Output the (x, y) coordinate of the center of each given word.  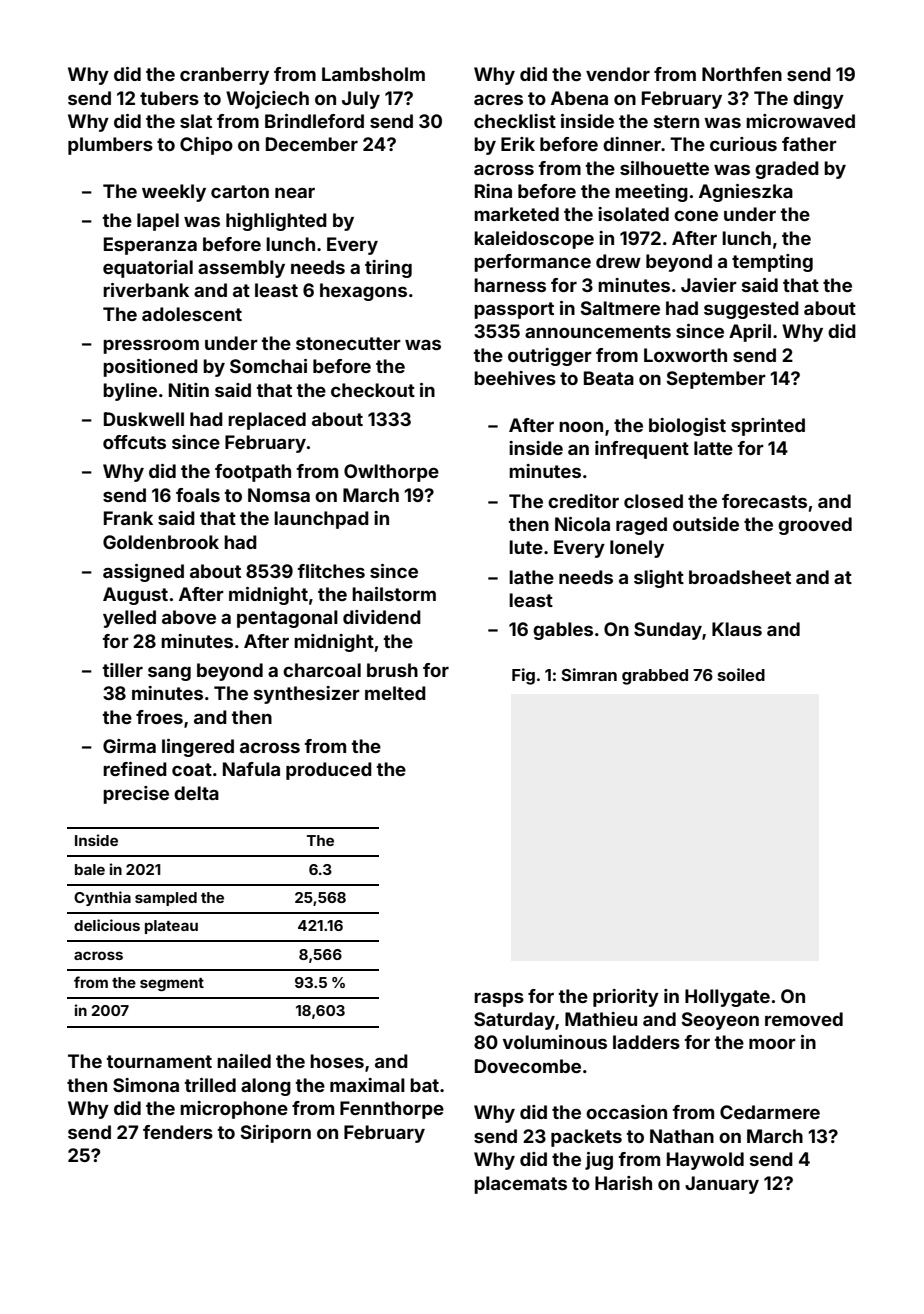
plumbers (110, 146)
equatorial (148, 269)
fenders (178, 1132)
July (361, 100)
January (722, 1185)
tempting (772, 263)
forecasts (764, 501)
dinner (632, 144)
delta (196, 793)
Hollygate (727, 998)
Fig (523, 676)
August (135, 596)
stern (676, 121)
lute (526, 547)
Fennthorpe (392, 1110)
